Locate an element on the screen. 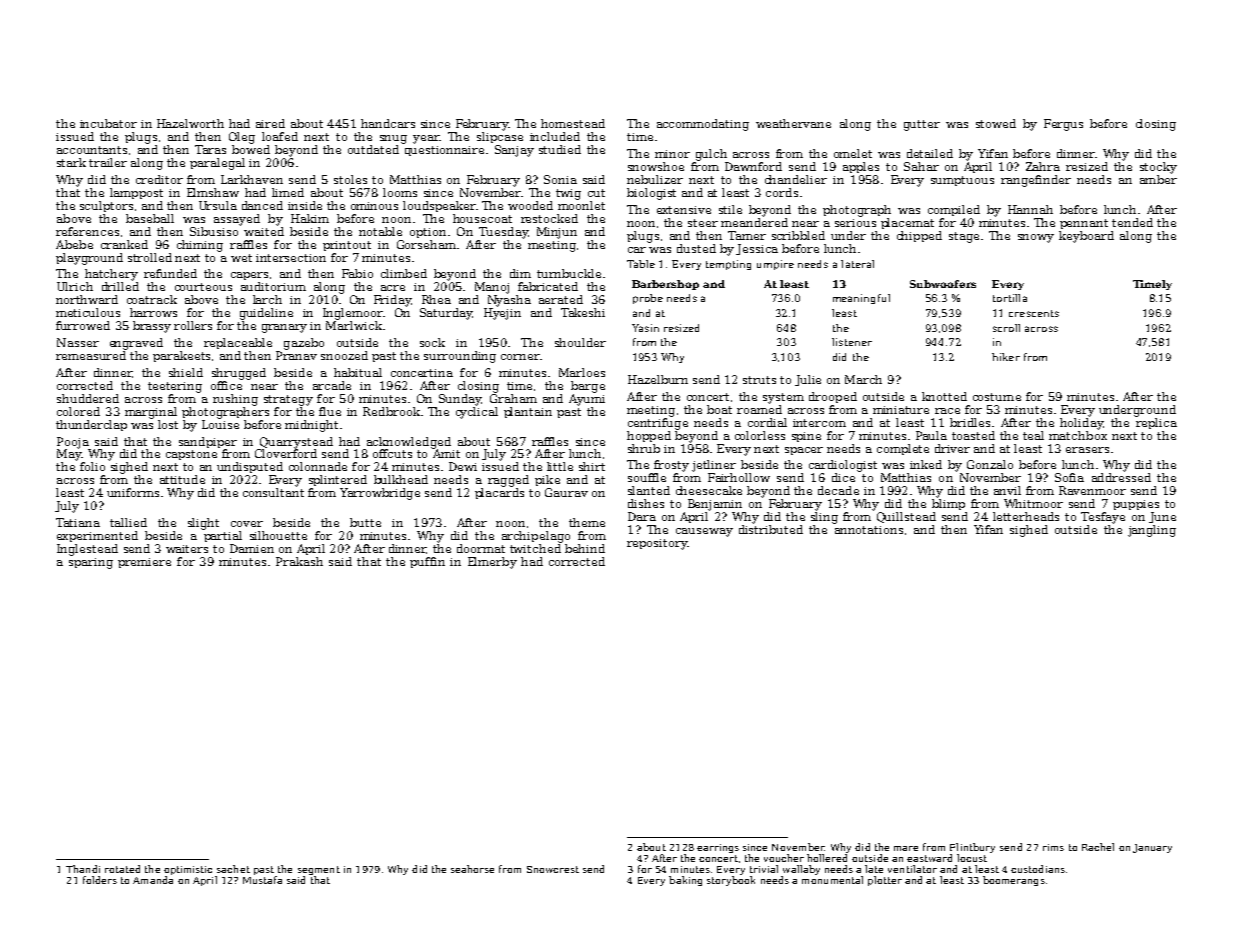 Image resolution: width=1233 pixels, height=952 pixels. stile is located at coordinates (730, 209).
